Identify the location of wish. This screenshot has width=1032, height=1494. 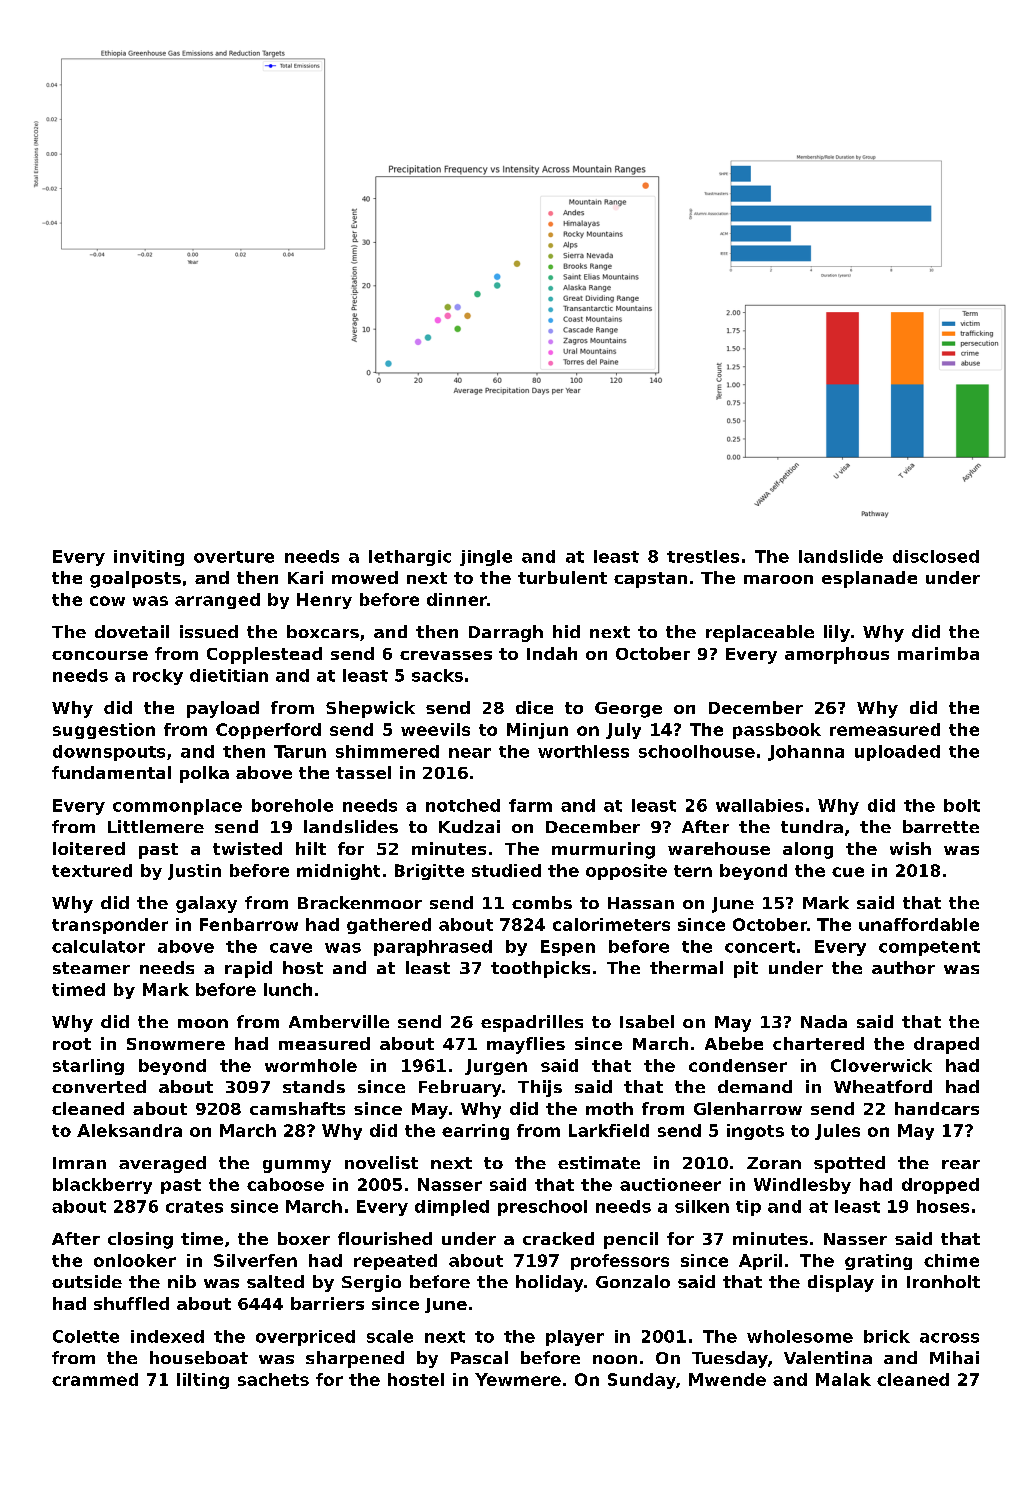
(910, 848).
